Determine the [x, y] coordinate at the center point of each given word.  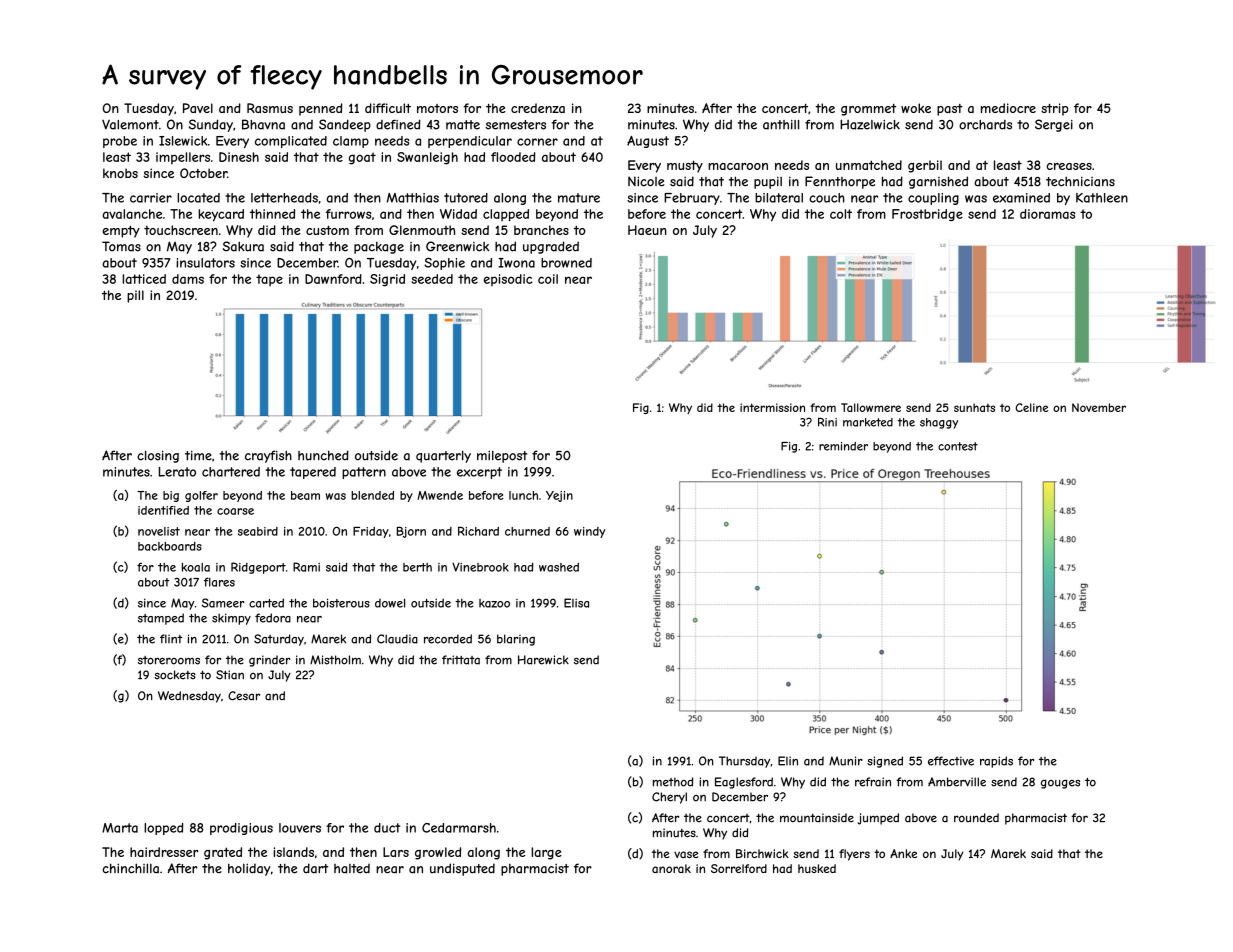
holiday [249, 869]
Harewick [543, 660]
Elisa [576, 603]
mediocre [1008, 108]
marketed [868, 422]
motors [437, 108]
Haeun [647, 230]
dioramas [1047, 214]
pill [135, 296]
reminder [843, 446]
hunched [323, 455]
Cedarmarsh [459, 828]
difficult [388, 108]
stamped [161, 619]
